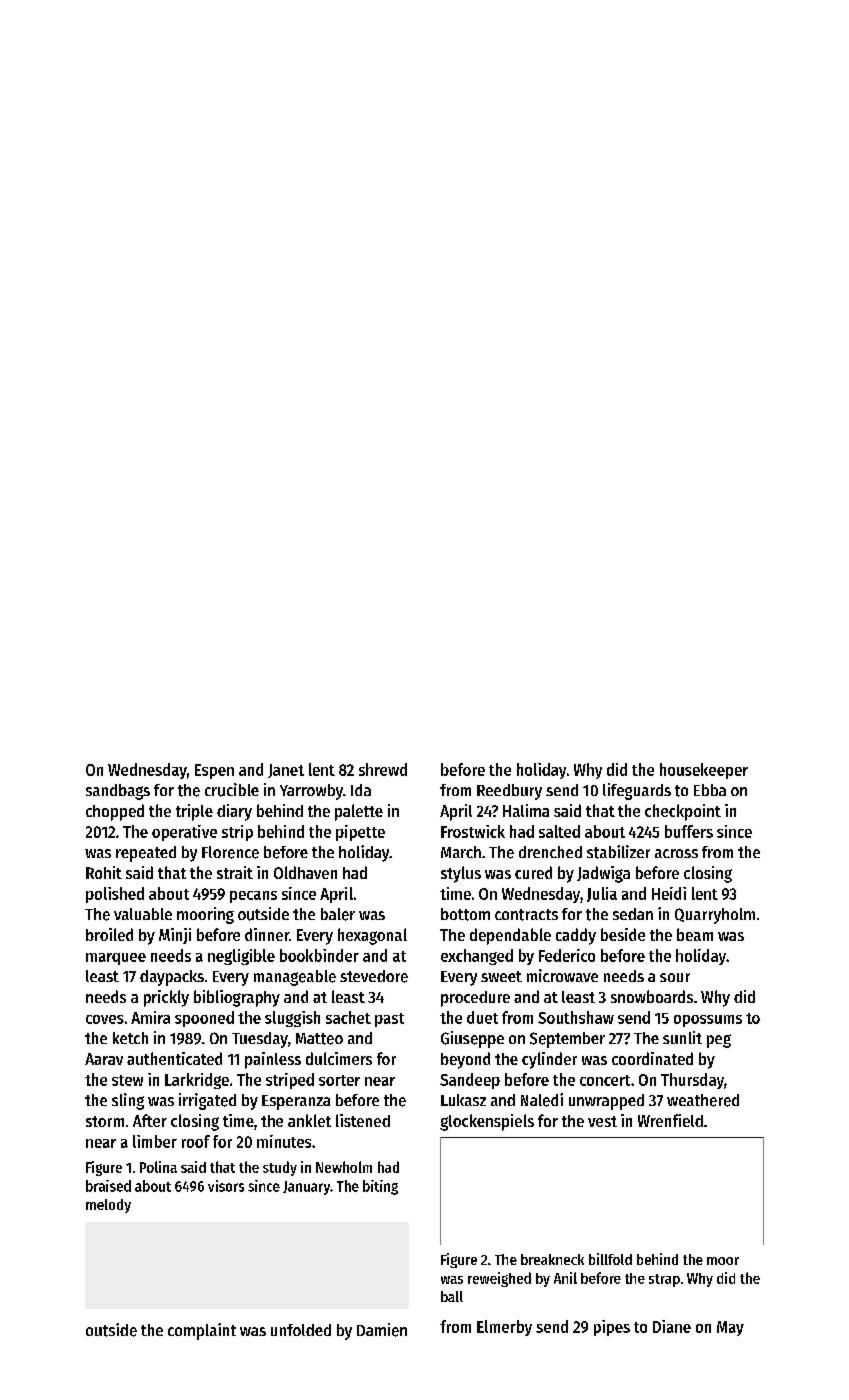  What do you see at coordinates (576, 1017) in the screenshot?
I see `Southshaw` at bounding box center [576, 1017].
